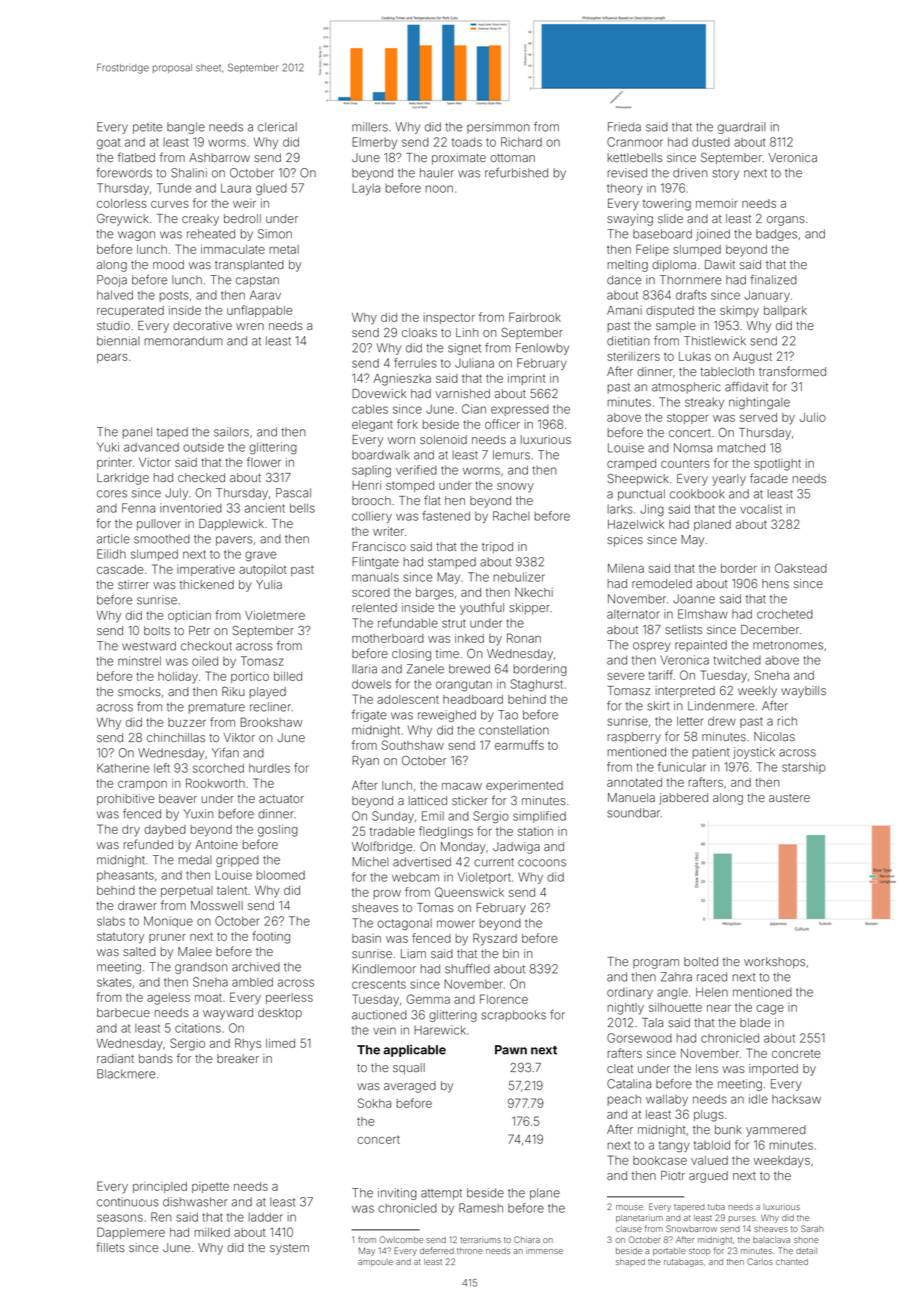  Describe the element at coordinates (275, 615) in the screenshot. I see `Violetmere` at that location.
